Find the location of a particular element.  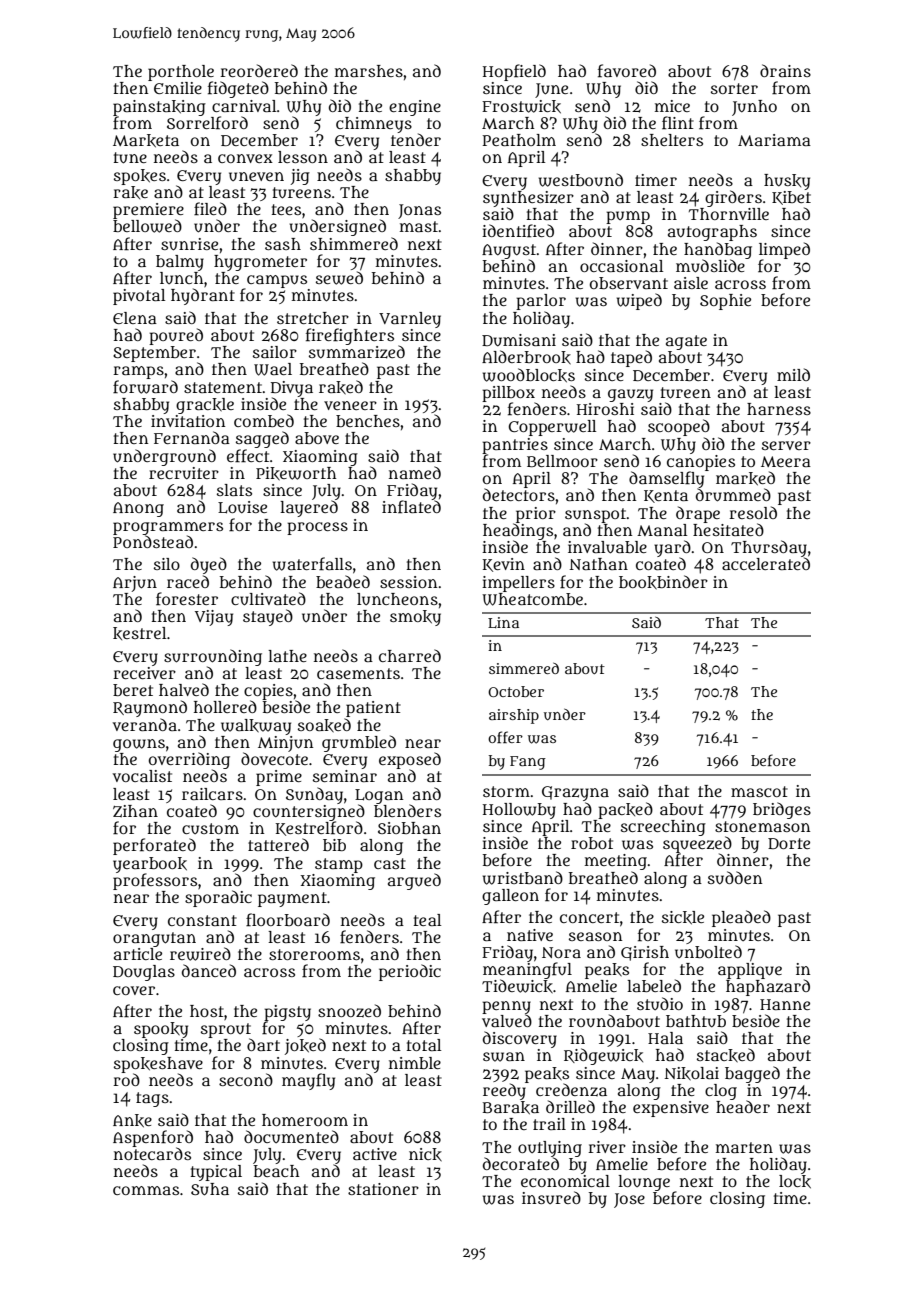

painstaking is located at coordinates (159, 108).
